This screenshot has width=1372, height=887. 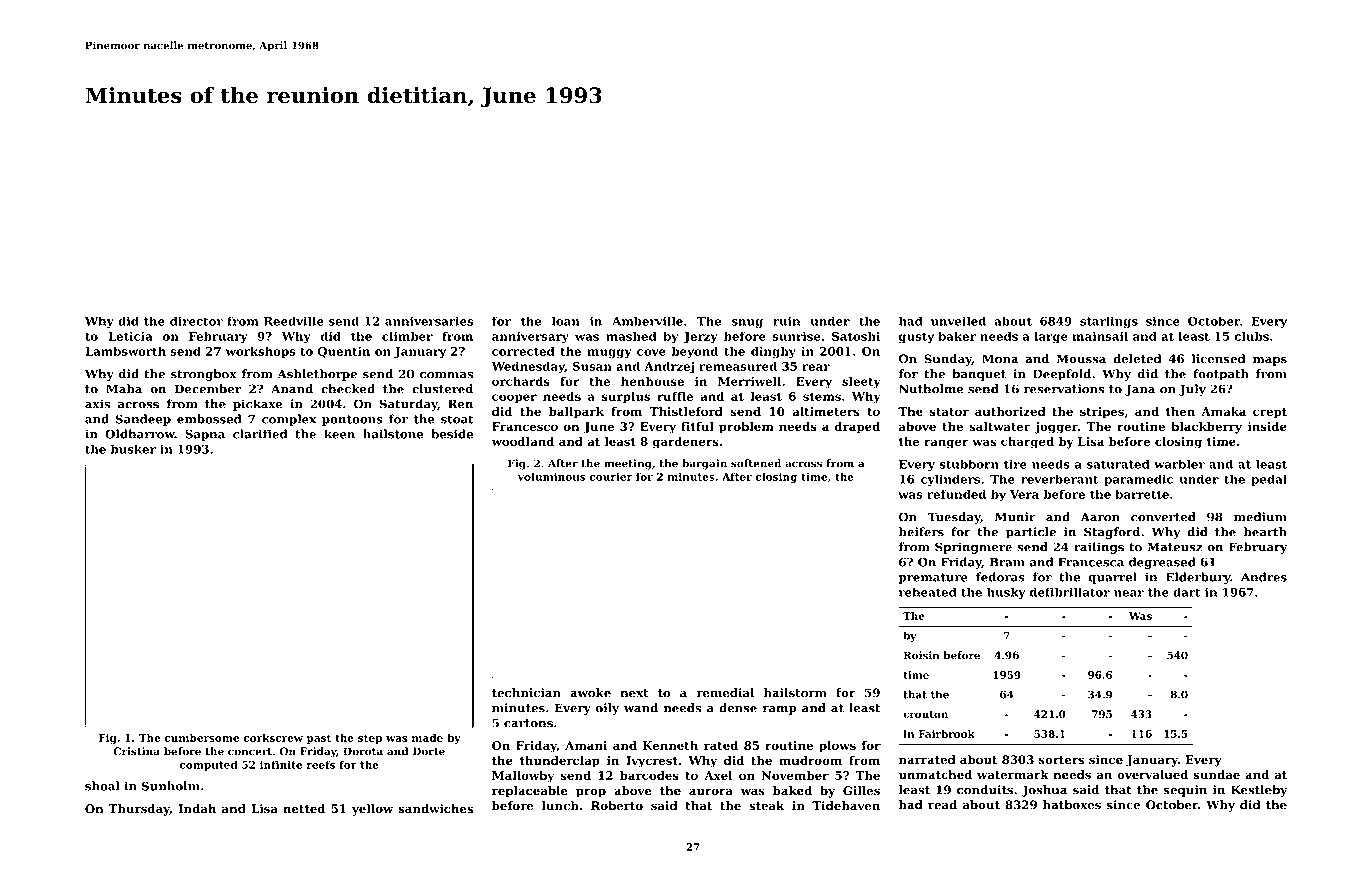 What do you see at coordinates (339, 434) in the screenshot?
I see `keen` at bounding box center [339, 434].
